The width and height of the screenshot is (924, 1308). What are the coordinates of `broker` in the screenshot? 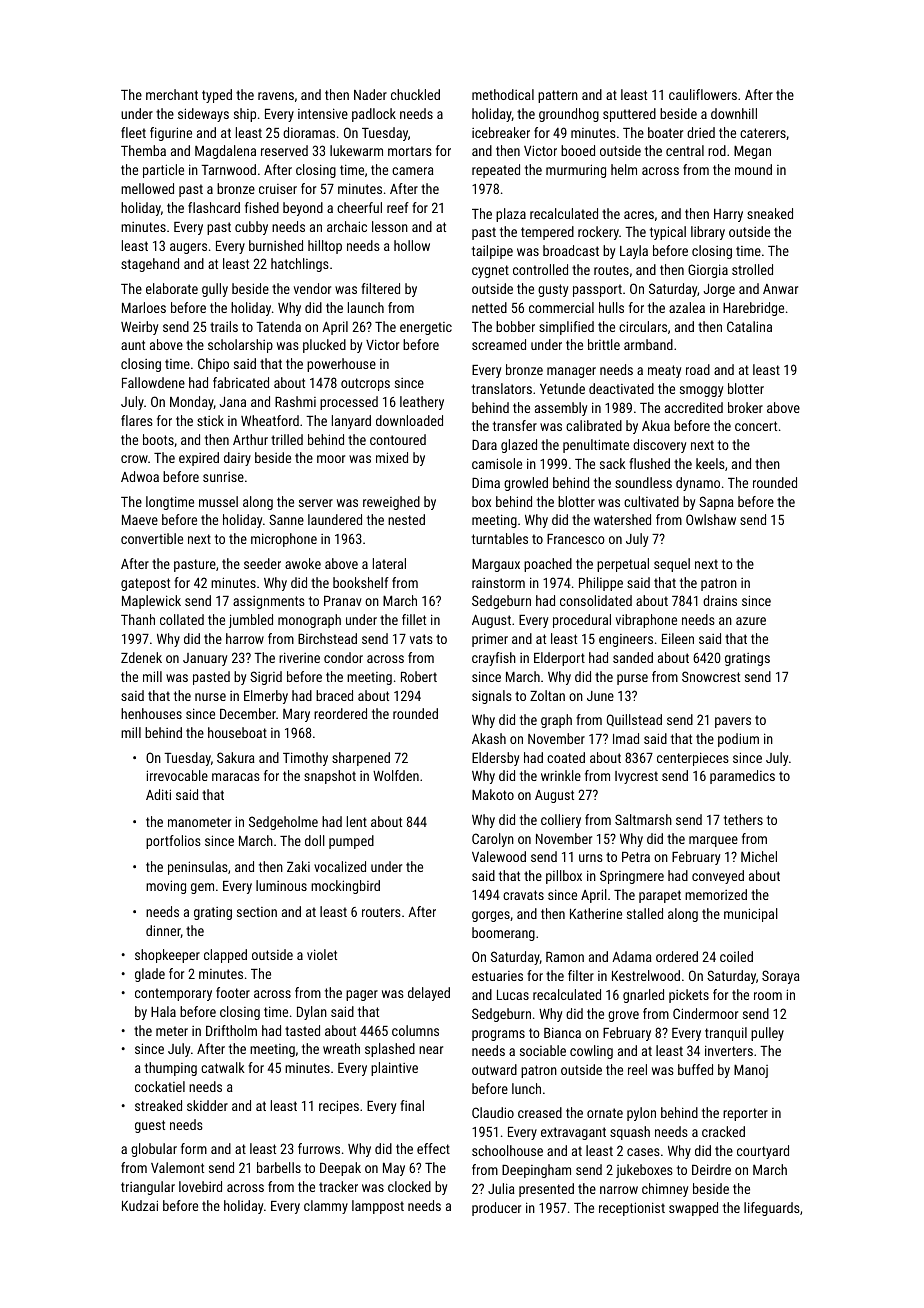 It's located at (745, 407).
